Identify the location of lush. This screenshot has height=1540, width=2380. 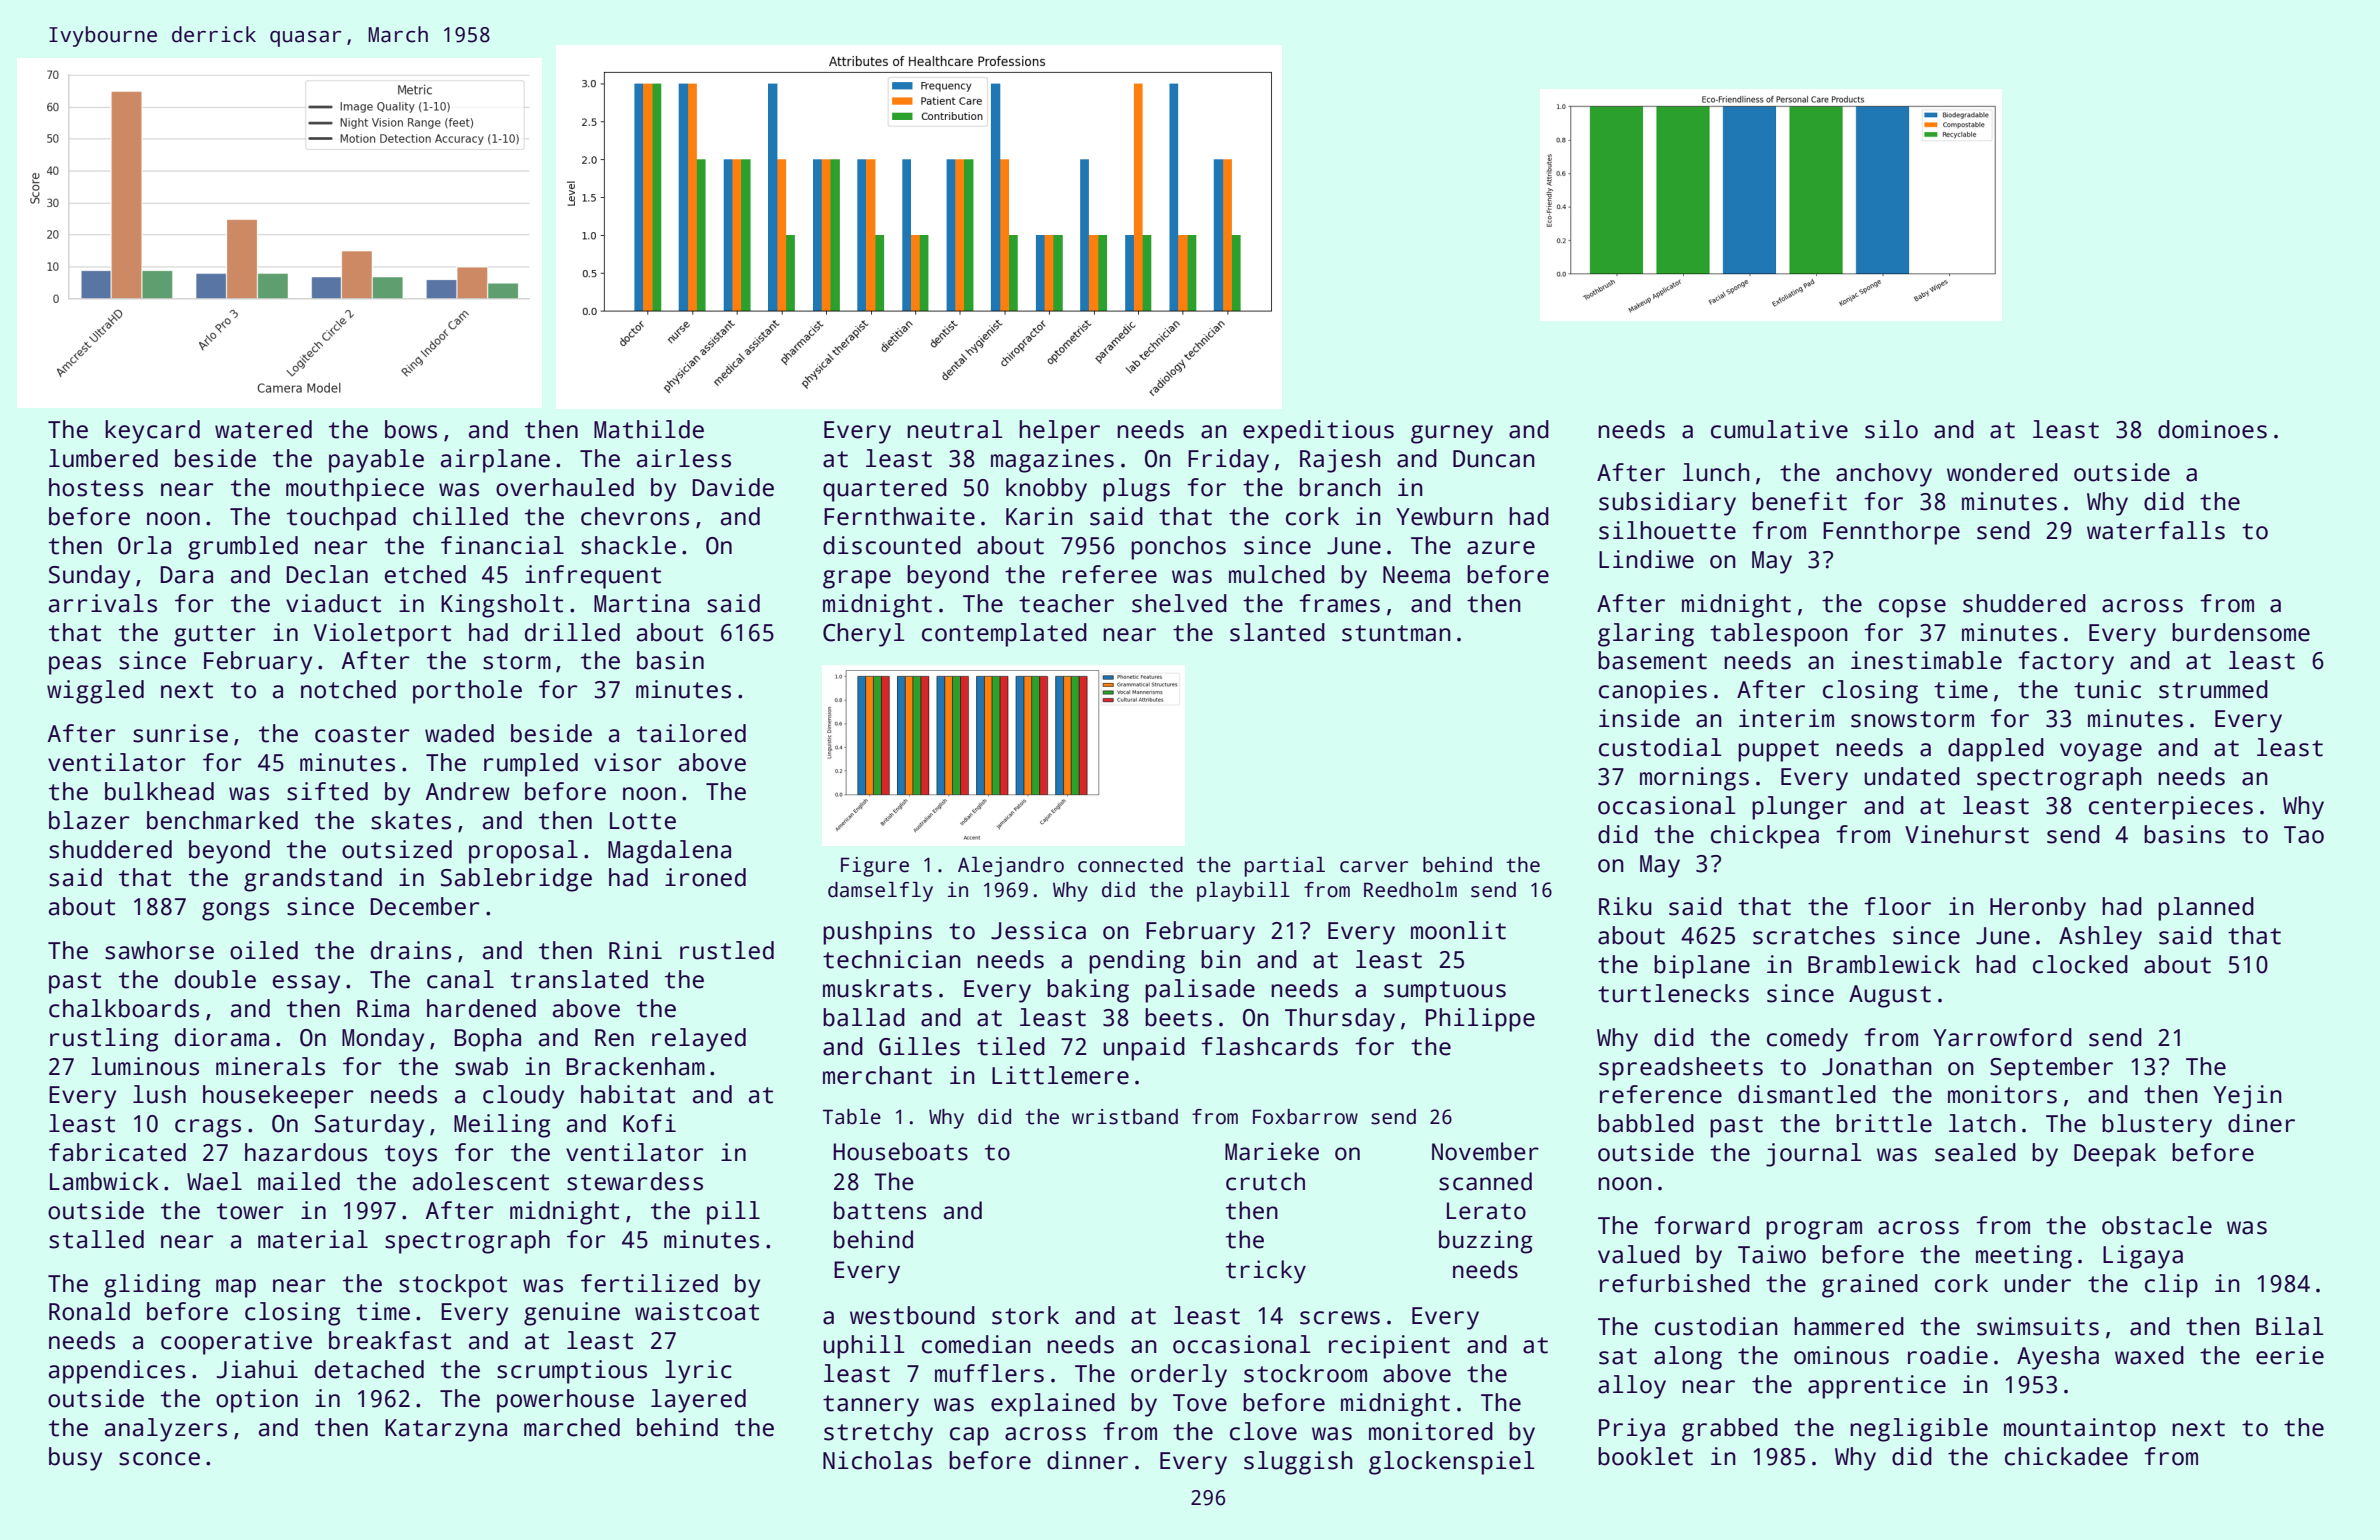
(159, 1094).
